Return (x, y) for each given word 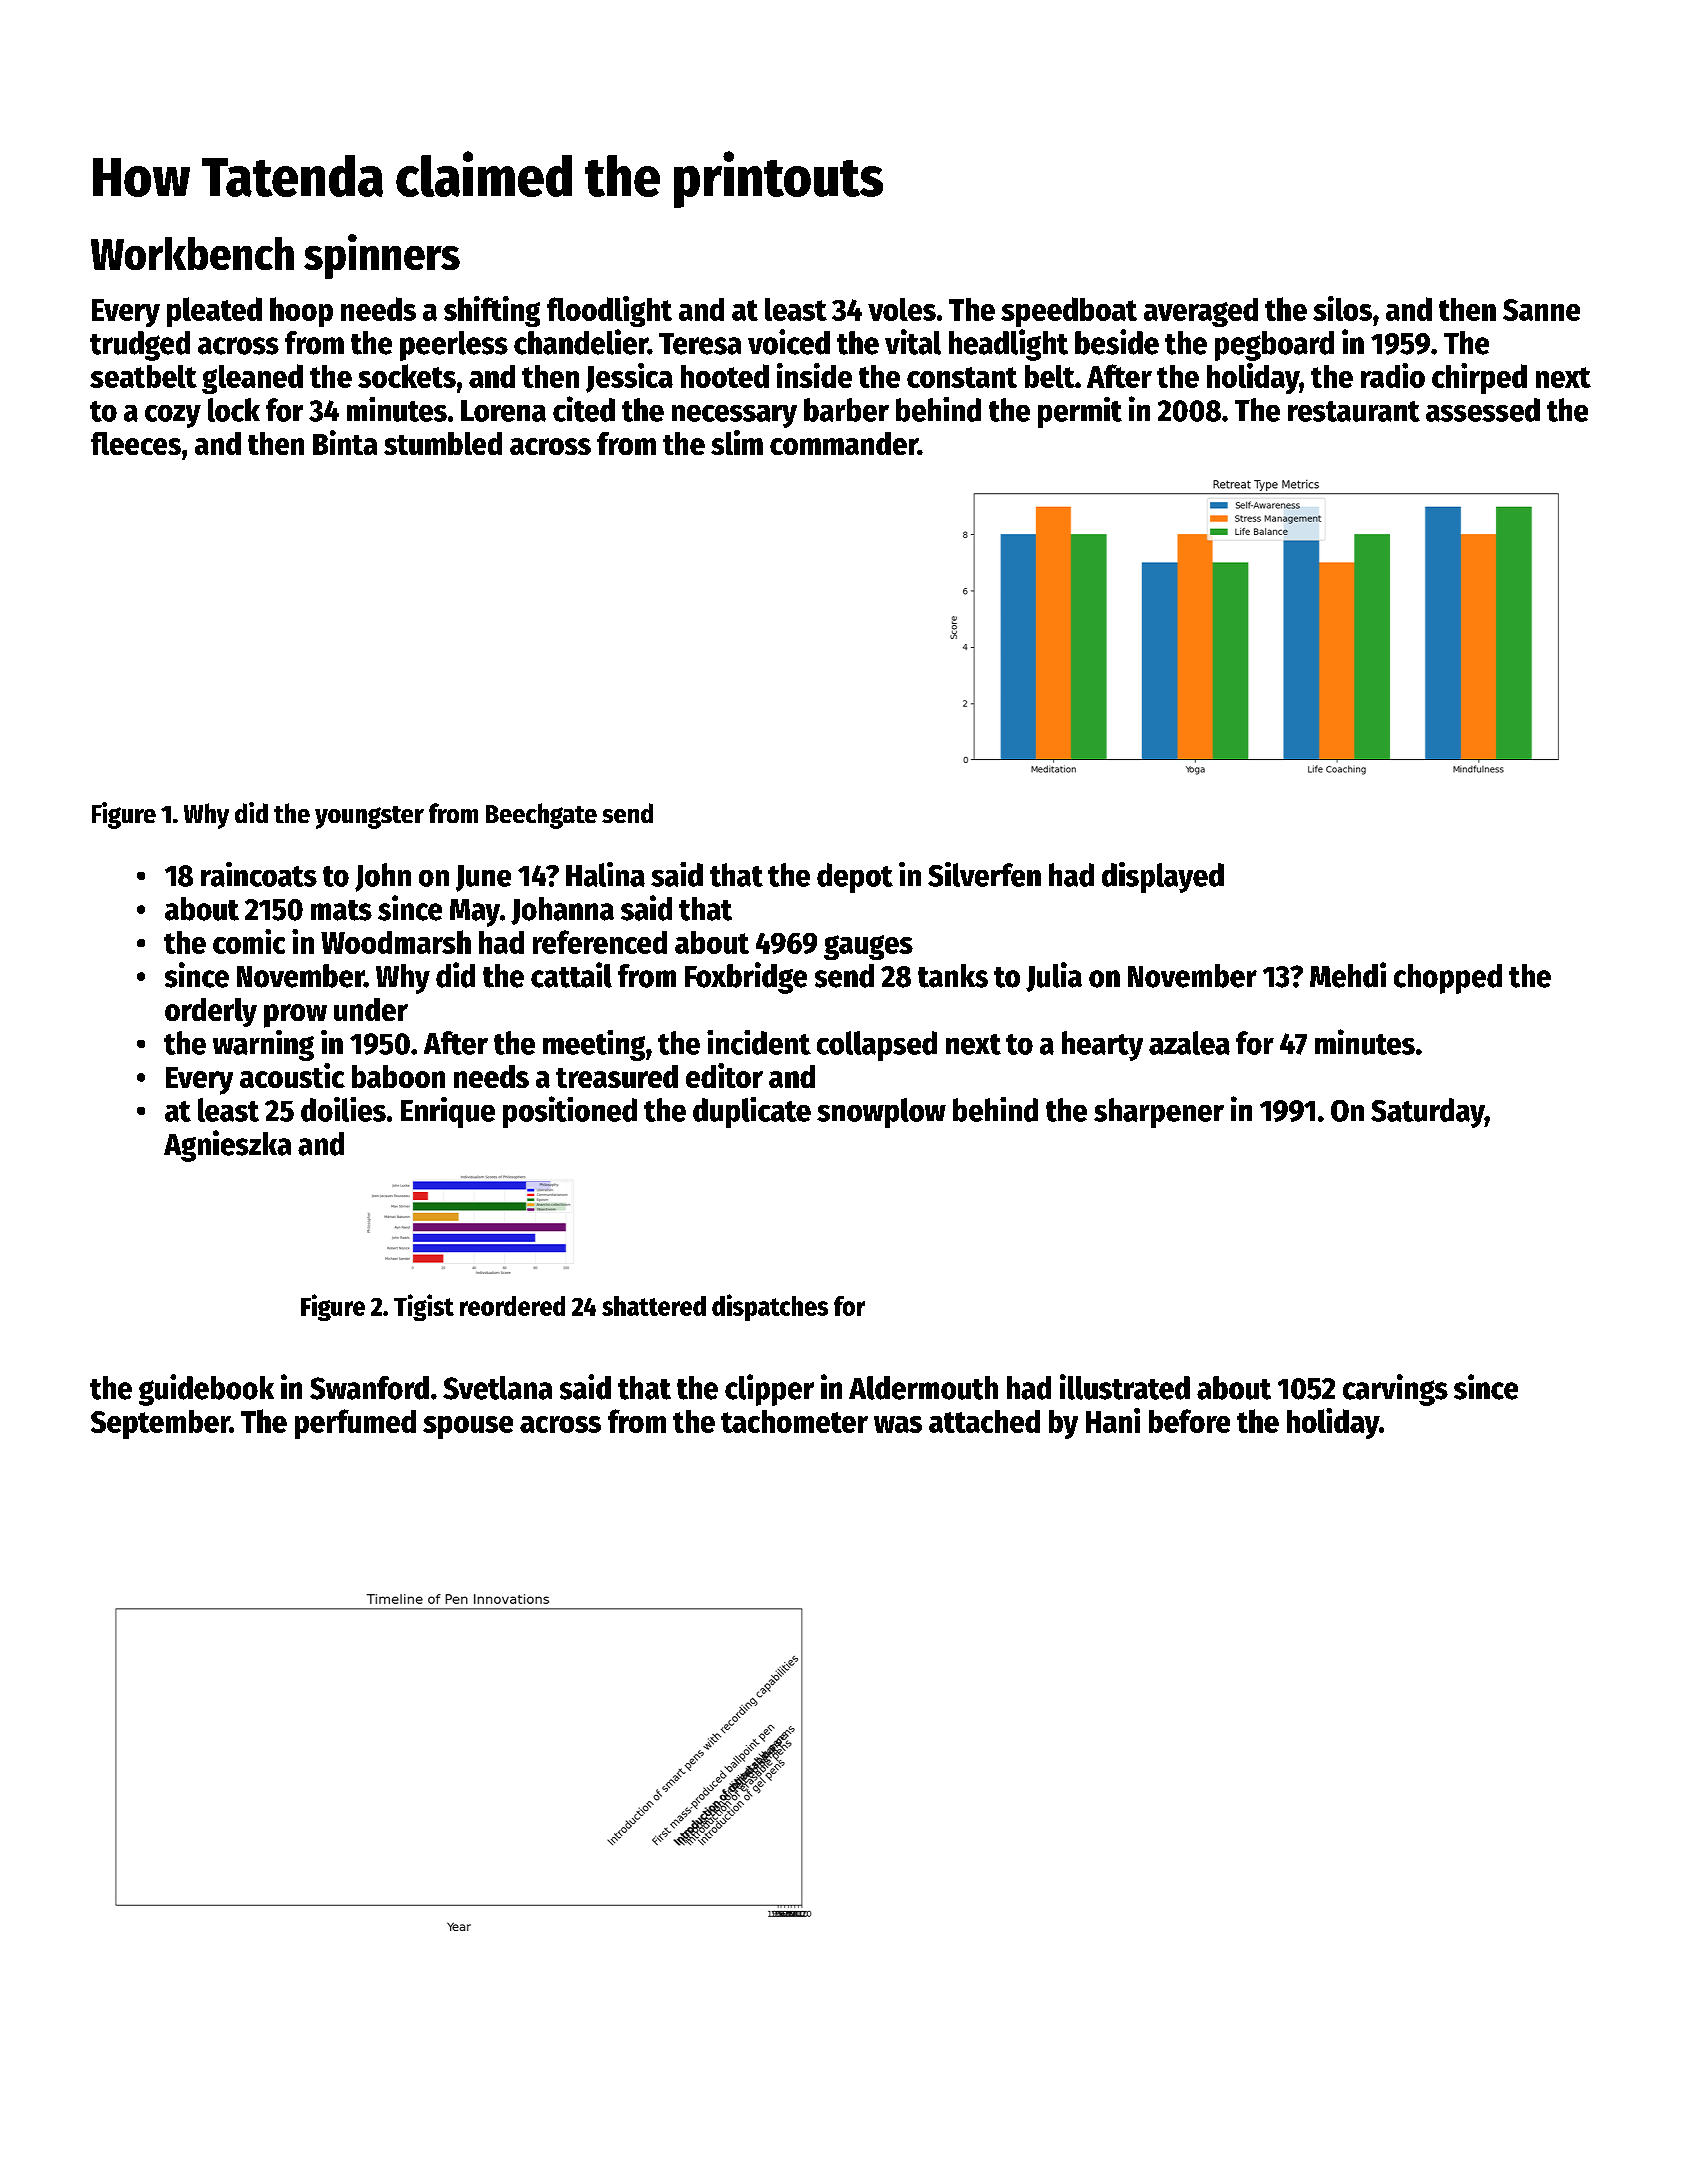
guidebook (206, 1390)
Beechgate (541, 816)
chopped (1448, 979)
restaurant (1354, 411)
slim (737, 442)
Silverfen (984, 874)
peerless (454, 346)
